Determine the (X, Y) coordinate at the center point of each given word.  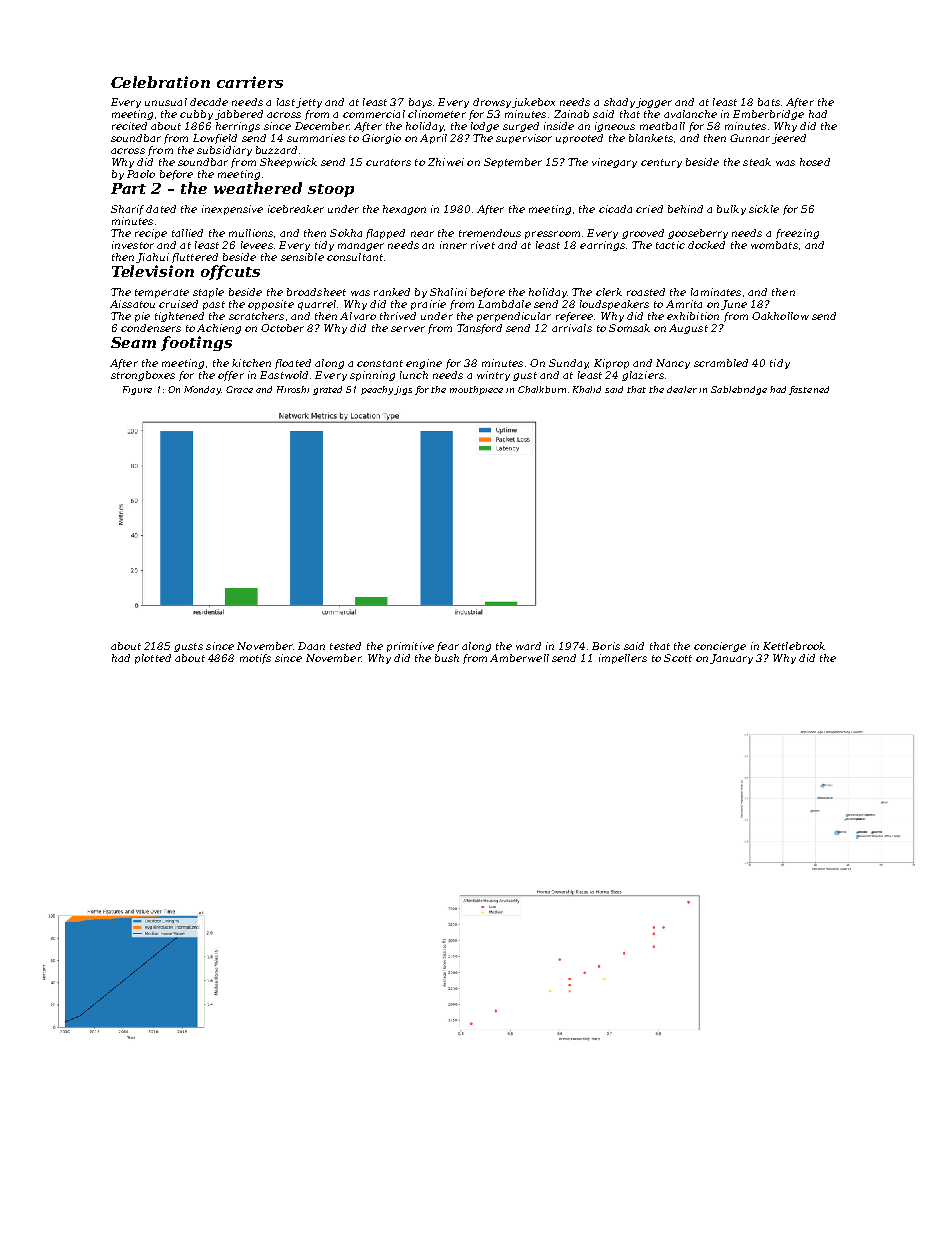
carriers (250, 82)
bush (447, 658)
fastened (809, 390)
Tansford (479, 329)
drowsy (492, 103)
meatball (662, 126)
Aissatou (132, 304)
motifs (255, 659)
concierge (720, 647)
